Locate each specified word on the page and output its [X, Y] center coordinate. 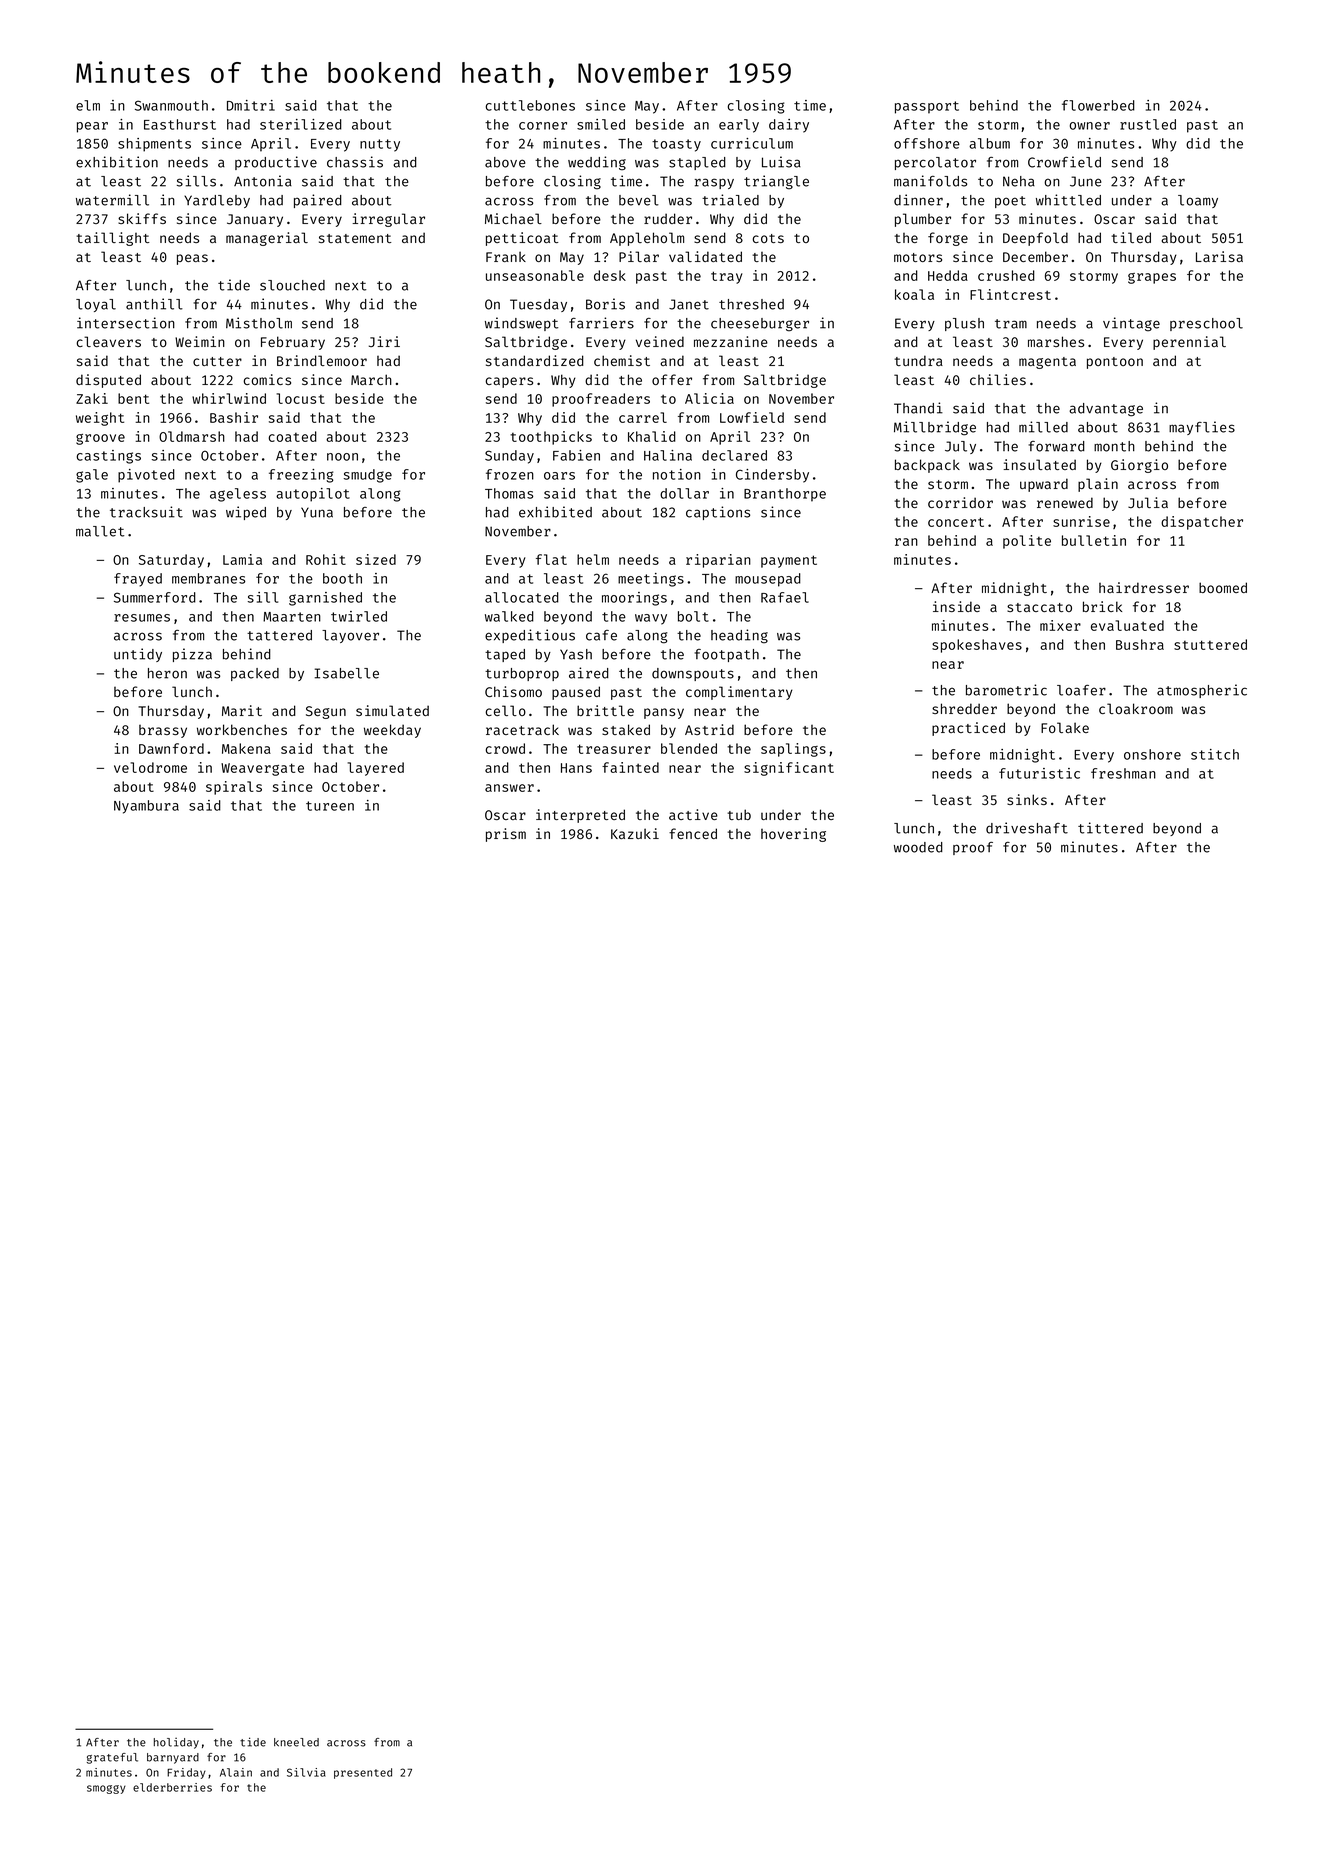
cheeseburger [760, 325]
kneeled [296, 1742]
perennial [1189, 343]
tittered [1110, 828]
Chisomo [513, 691]
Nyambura [146, 807]
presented [363, 1773]
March [371, 379]
